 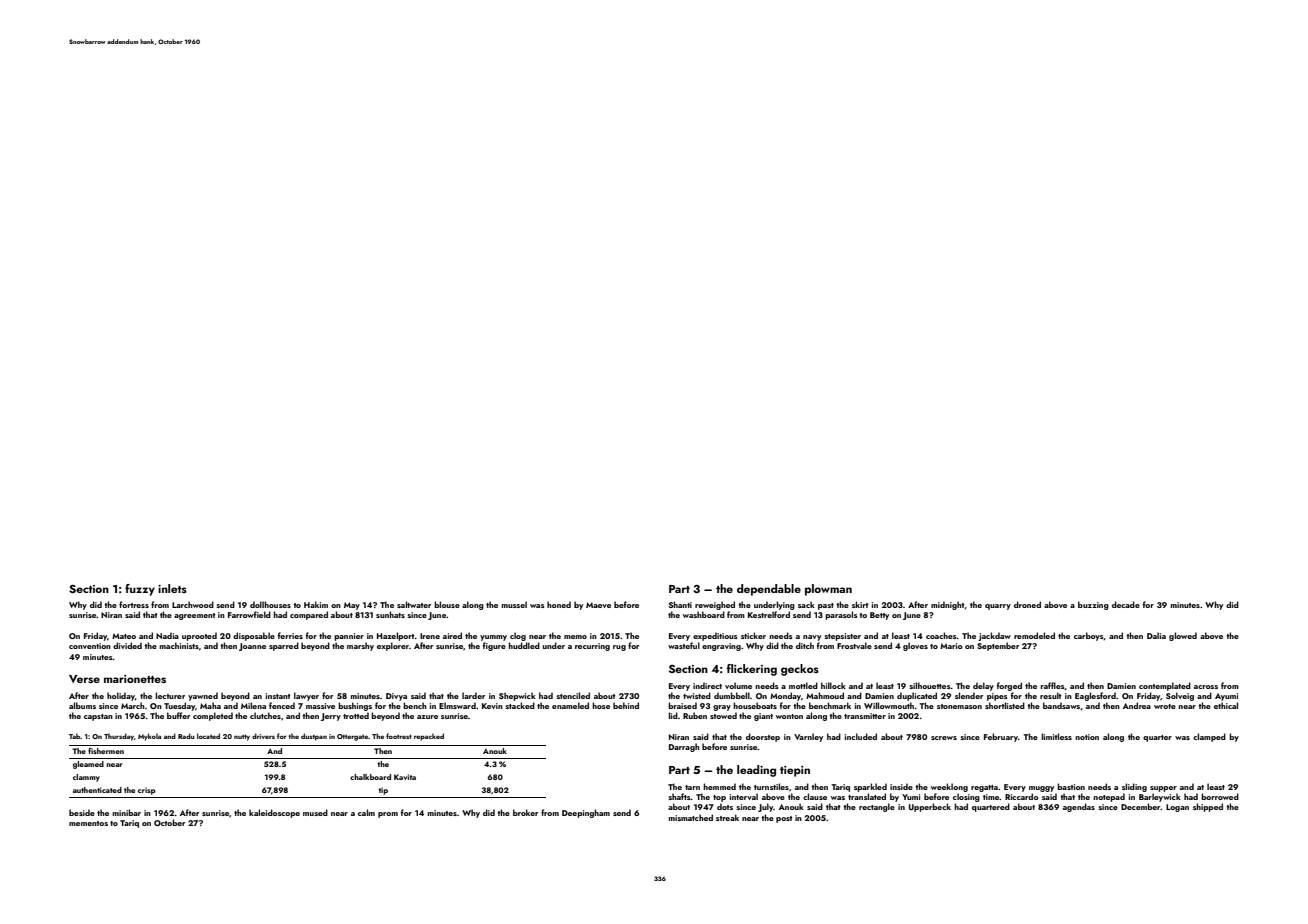 What do you see at coordinates (721, 647) in the screenshot?
I see `engraving` at bounding box center [721, 647].
